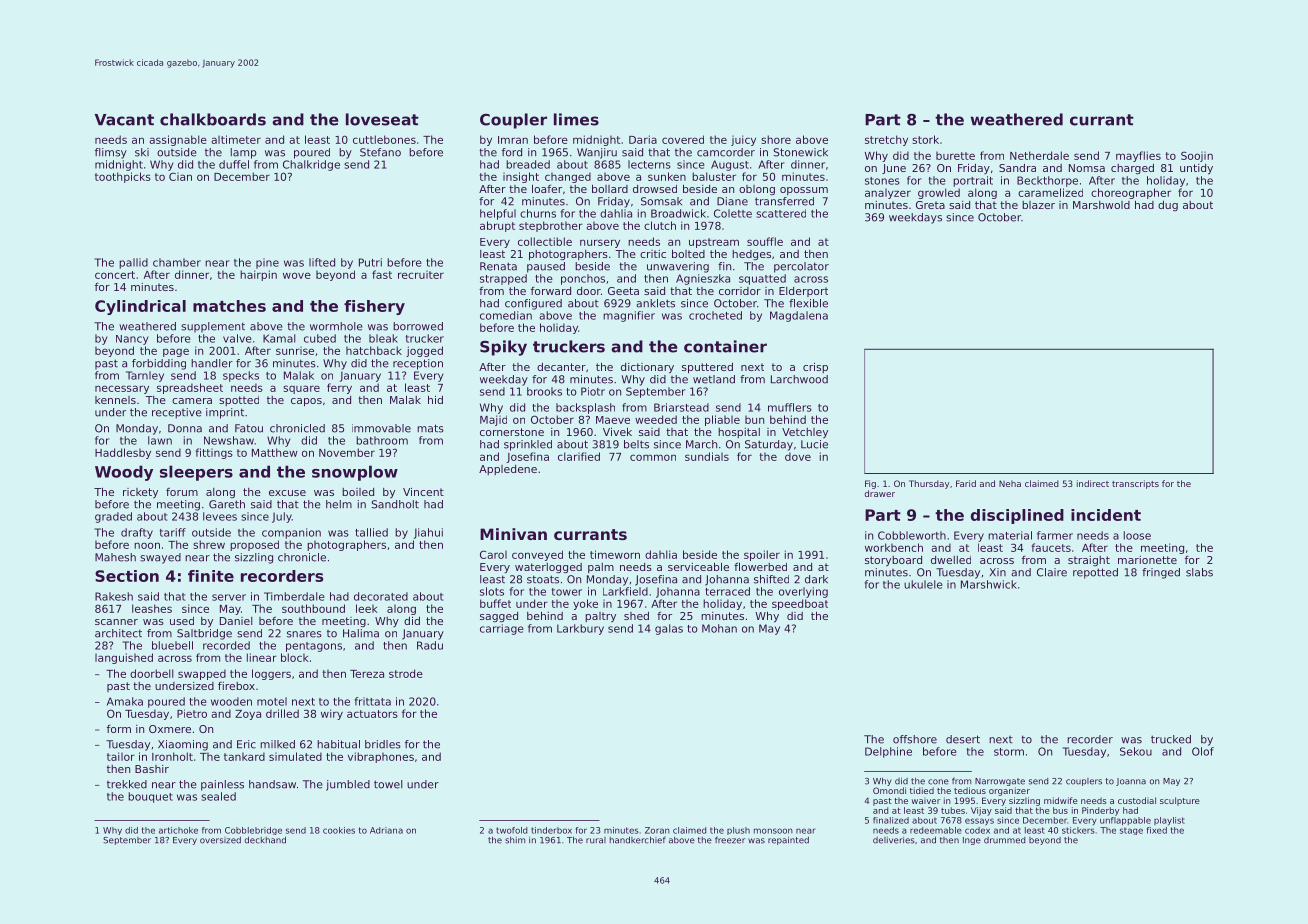  What do you see at coordinates (930, 205) in the screenshot?
I see `Greta` at bounding box center [930, 205].
